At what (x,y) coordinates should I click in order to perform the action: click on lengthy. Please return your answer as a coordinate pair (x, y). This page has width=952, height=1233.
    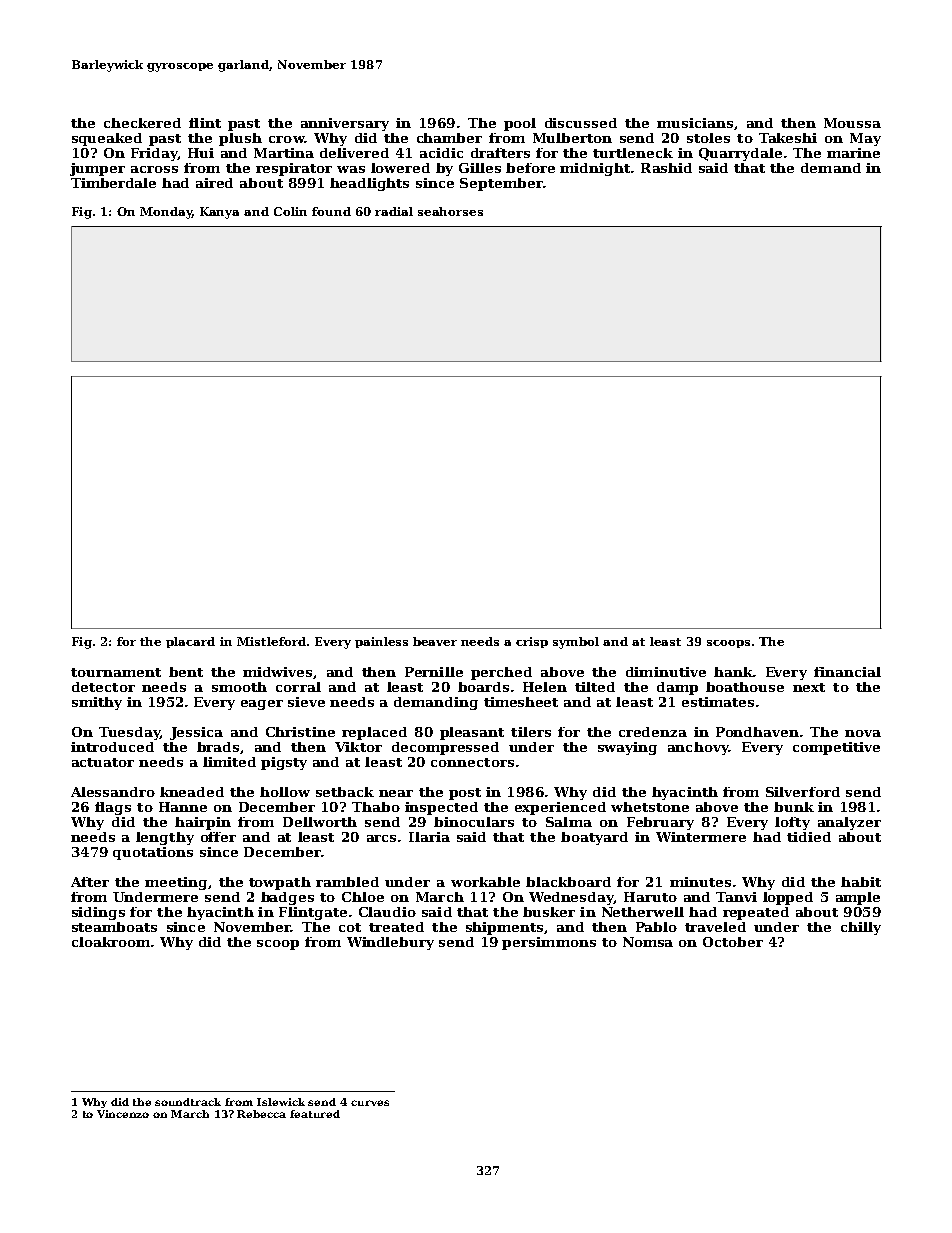
    Looking at the image, I should click on (165, 838).
